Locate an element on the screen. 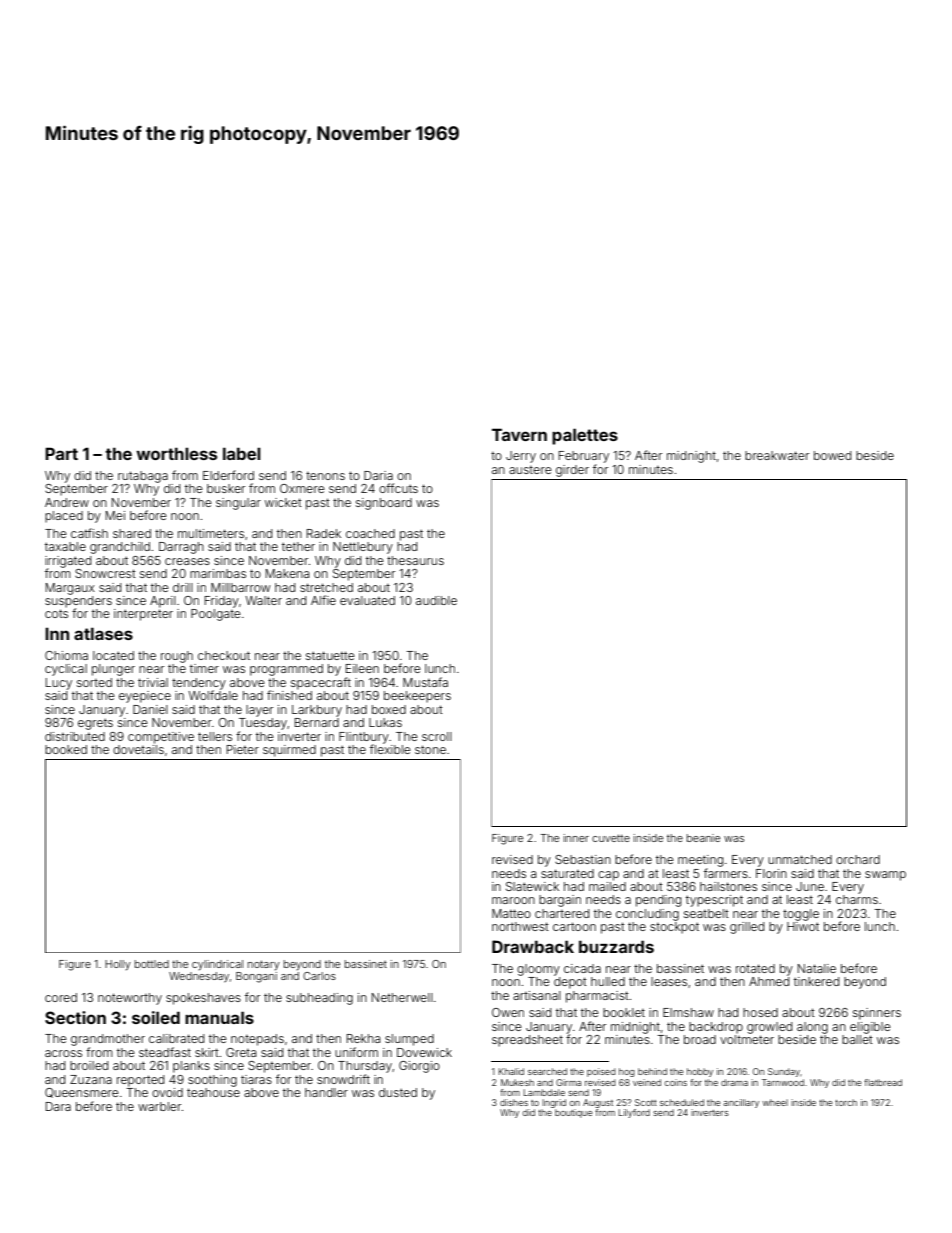  Tavern is located at coordinates (519, 434).
